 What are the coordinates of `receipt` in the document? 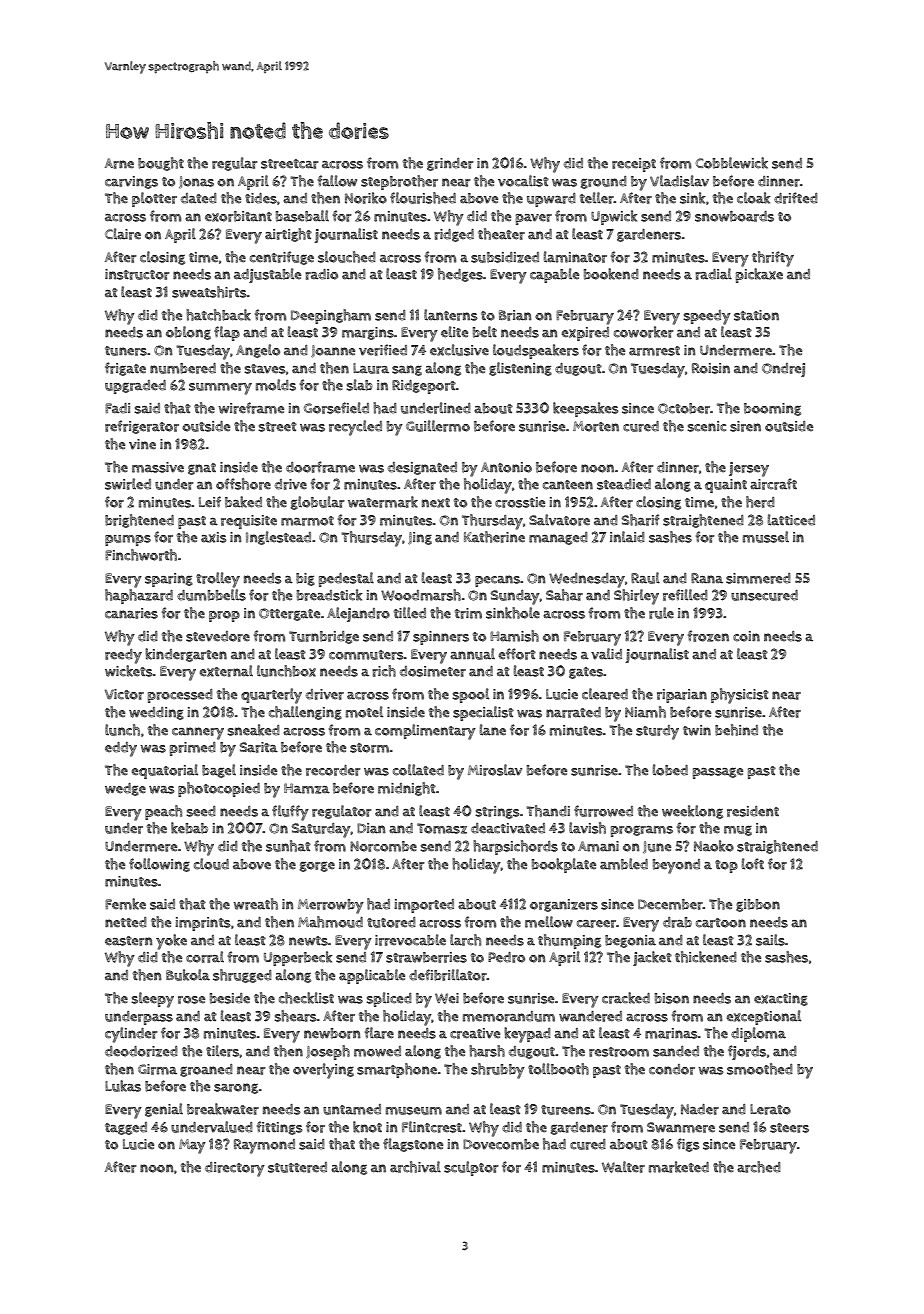 It's located at (634, 165).
